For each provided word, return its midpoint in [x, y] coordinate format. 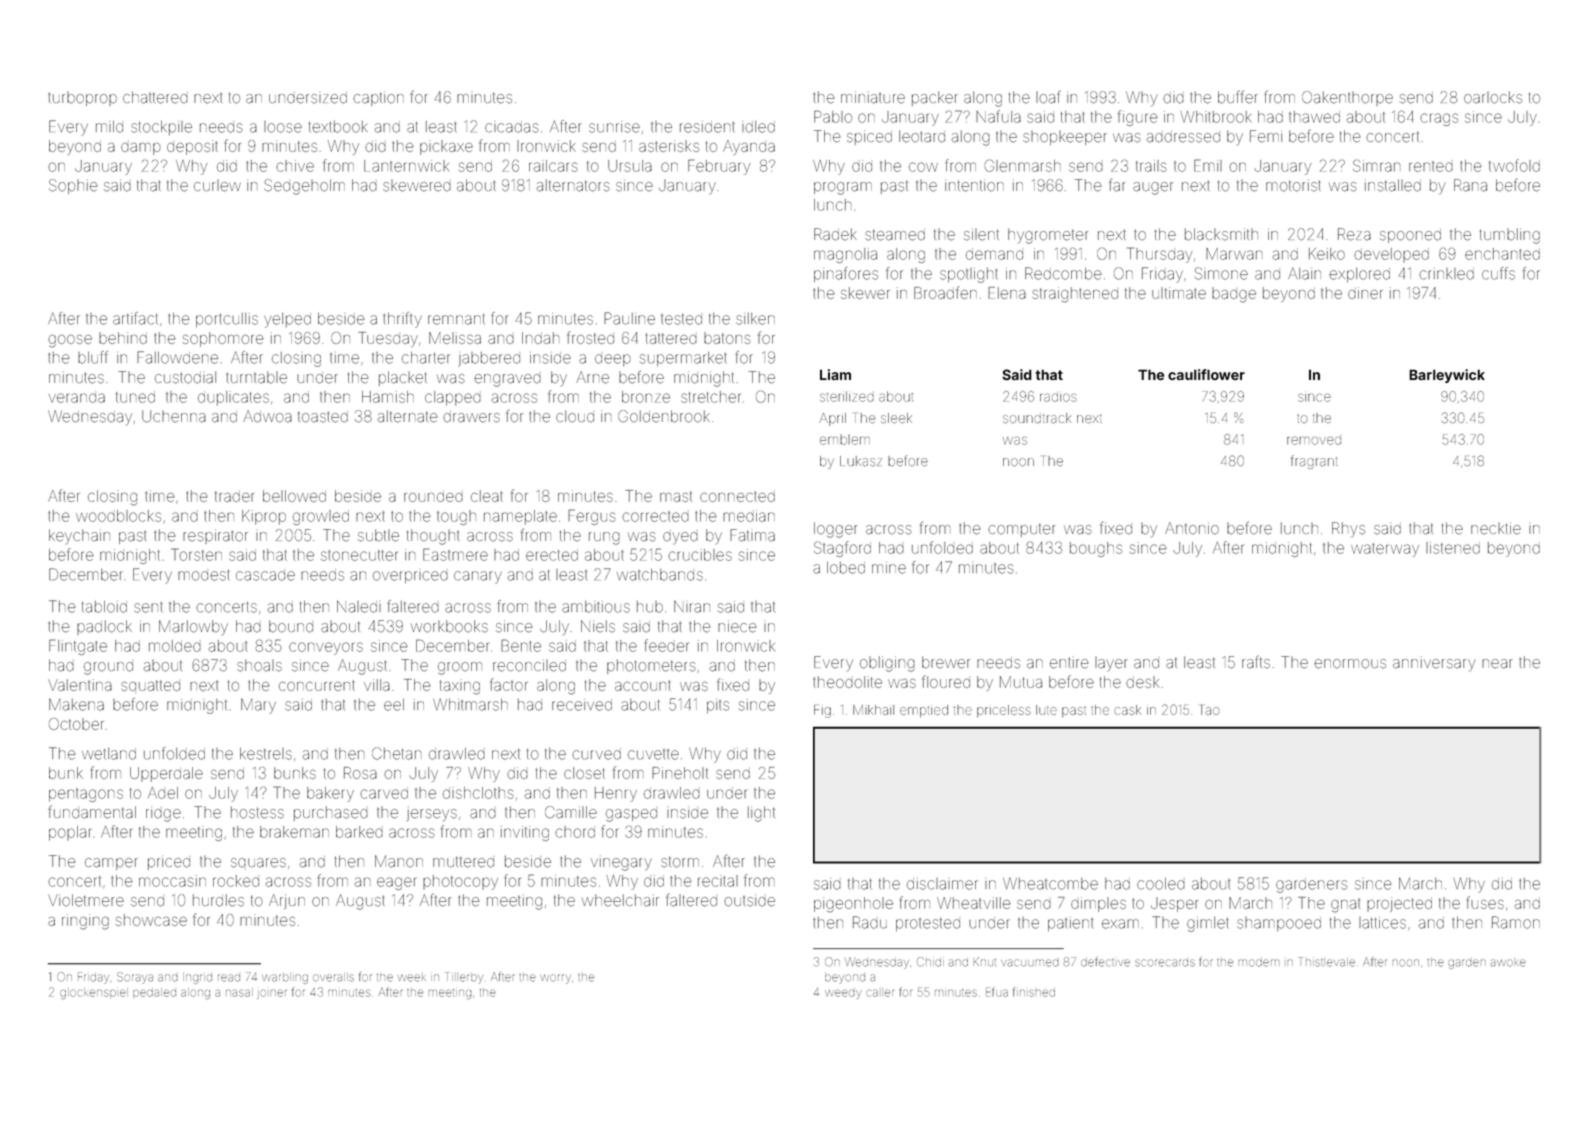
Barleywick [1447, 376]
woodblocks [118, 516]
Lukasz [861, 461]
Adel [163, 793]
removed [1314, 441]
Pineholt [680, 773]
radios [1058, 397]
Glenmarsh [1022, 166]
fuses [1485, 902]
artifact [135, 318]
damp [141, 149]
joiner [271, 994]
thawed [1314, 117]
